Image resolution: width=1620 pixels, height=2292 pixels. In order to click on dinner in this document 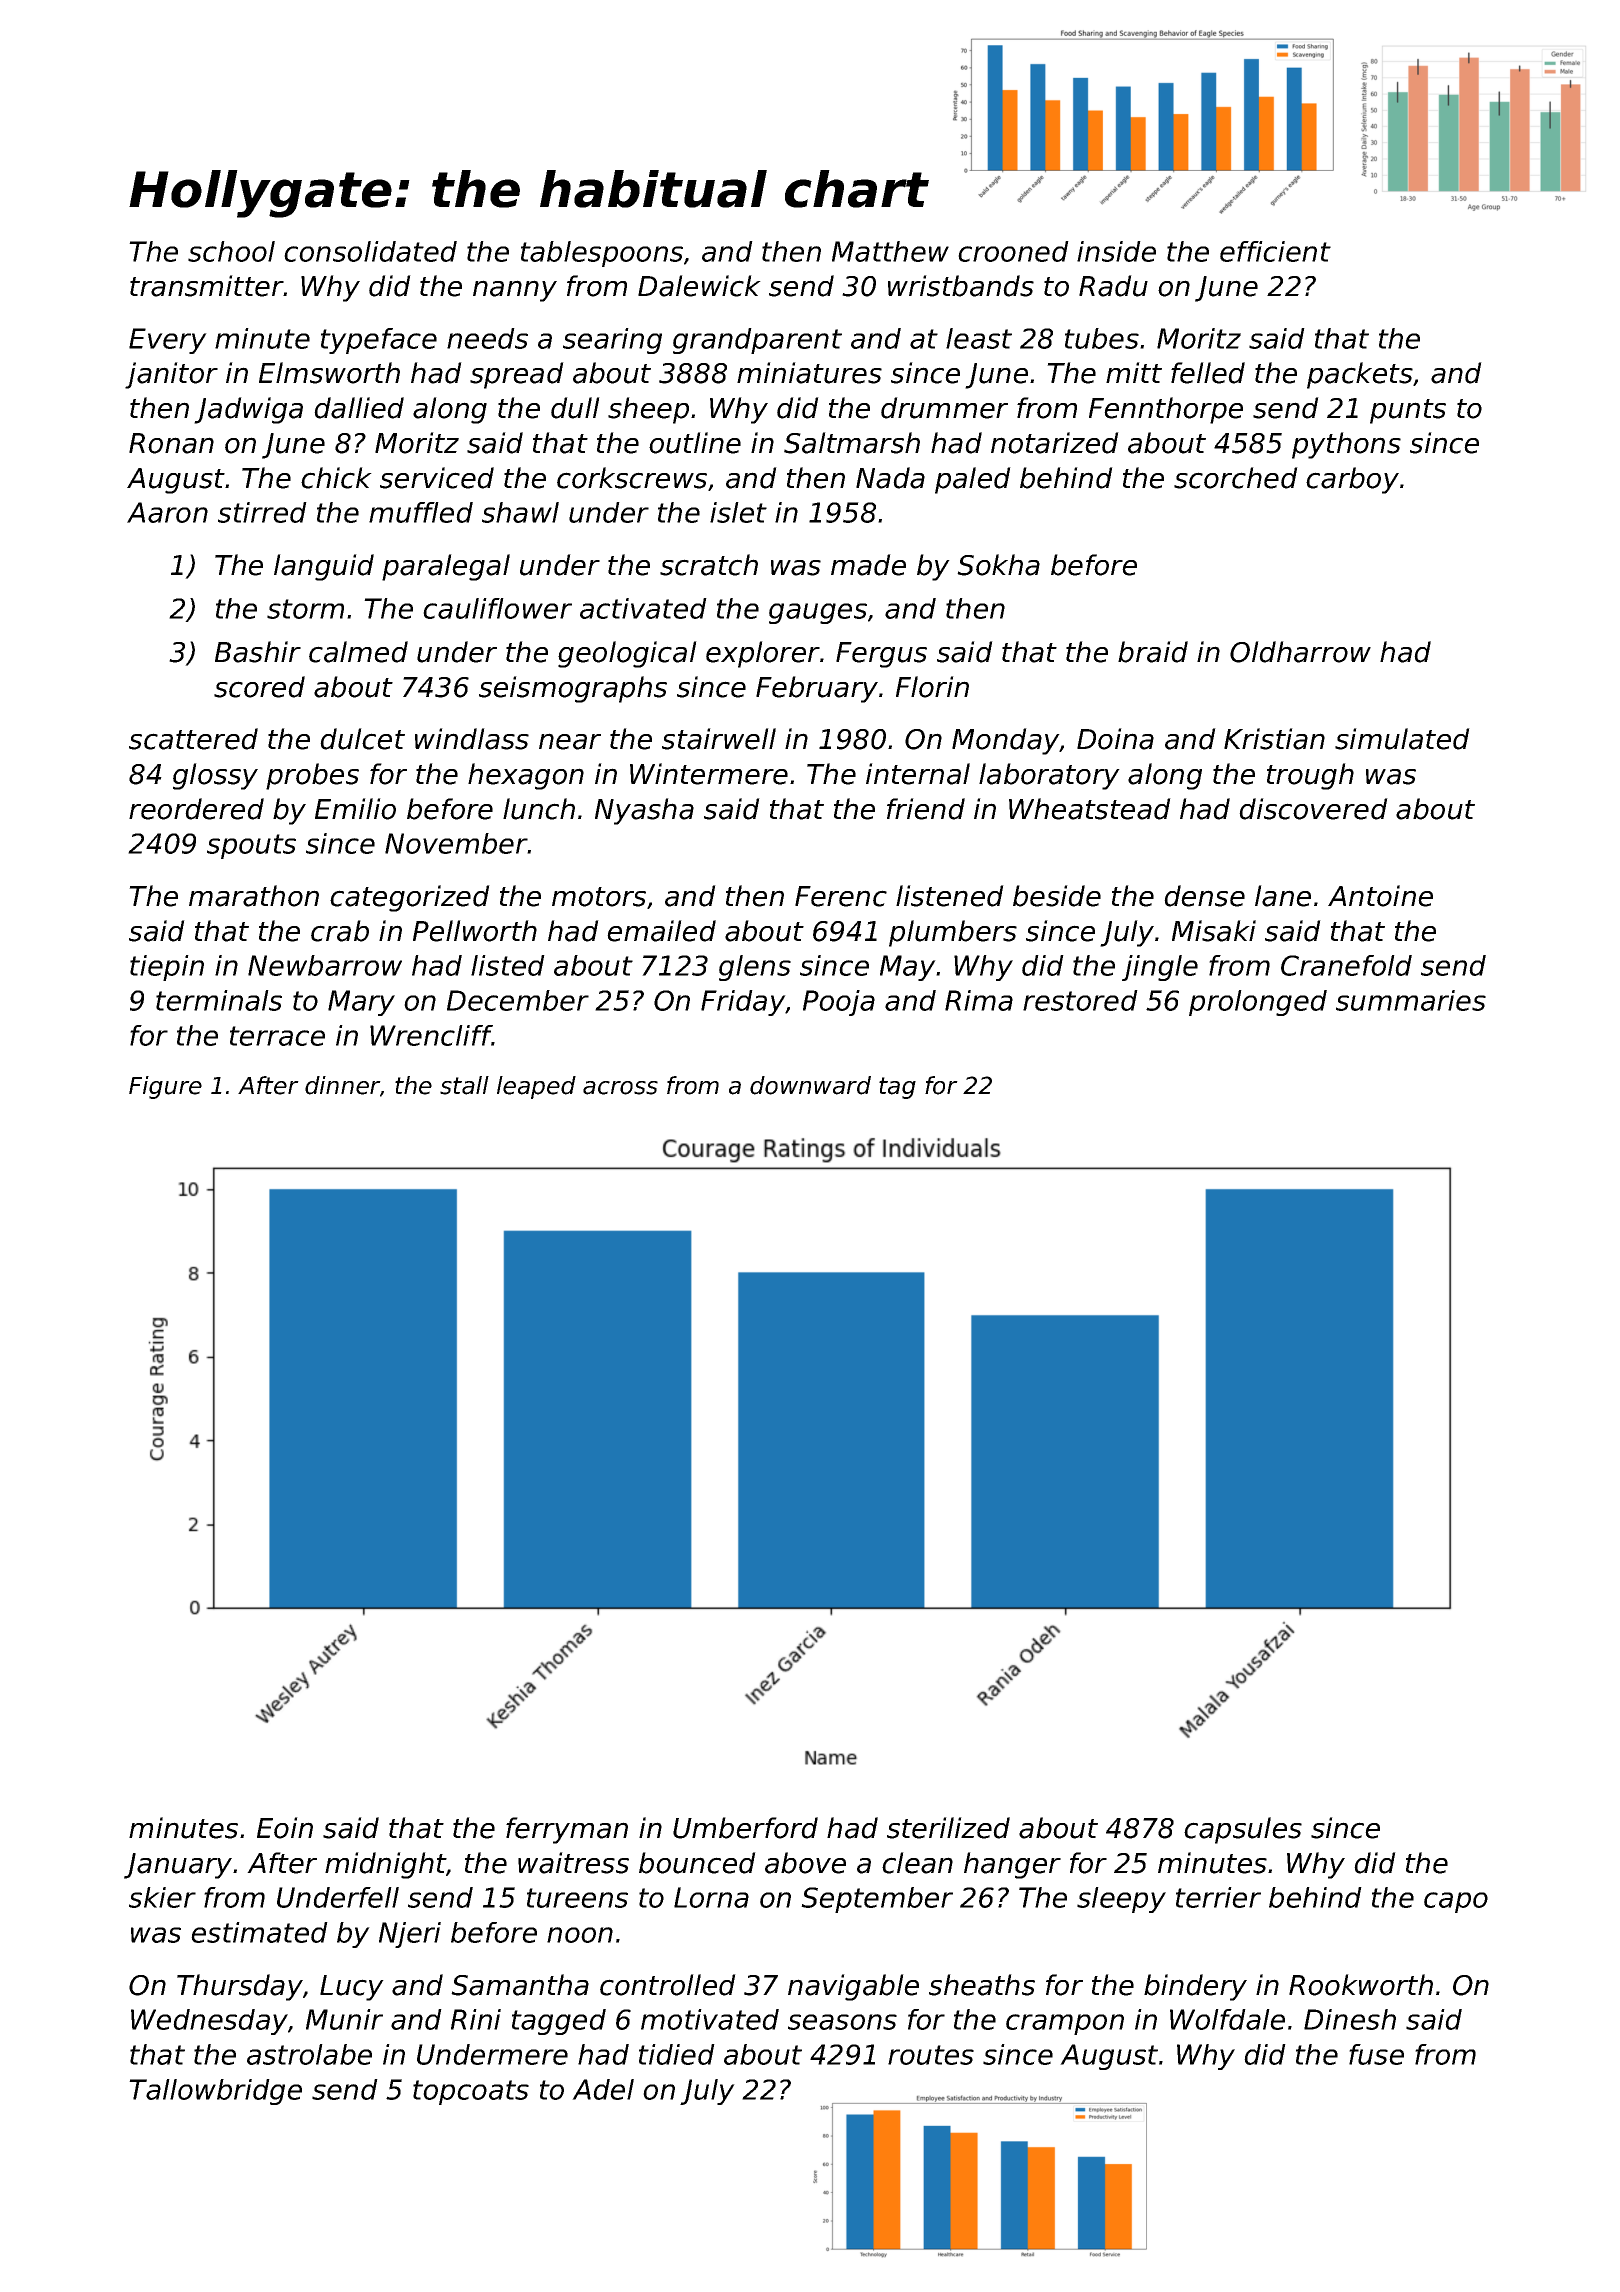, I will do `click(342, 1085)`.
